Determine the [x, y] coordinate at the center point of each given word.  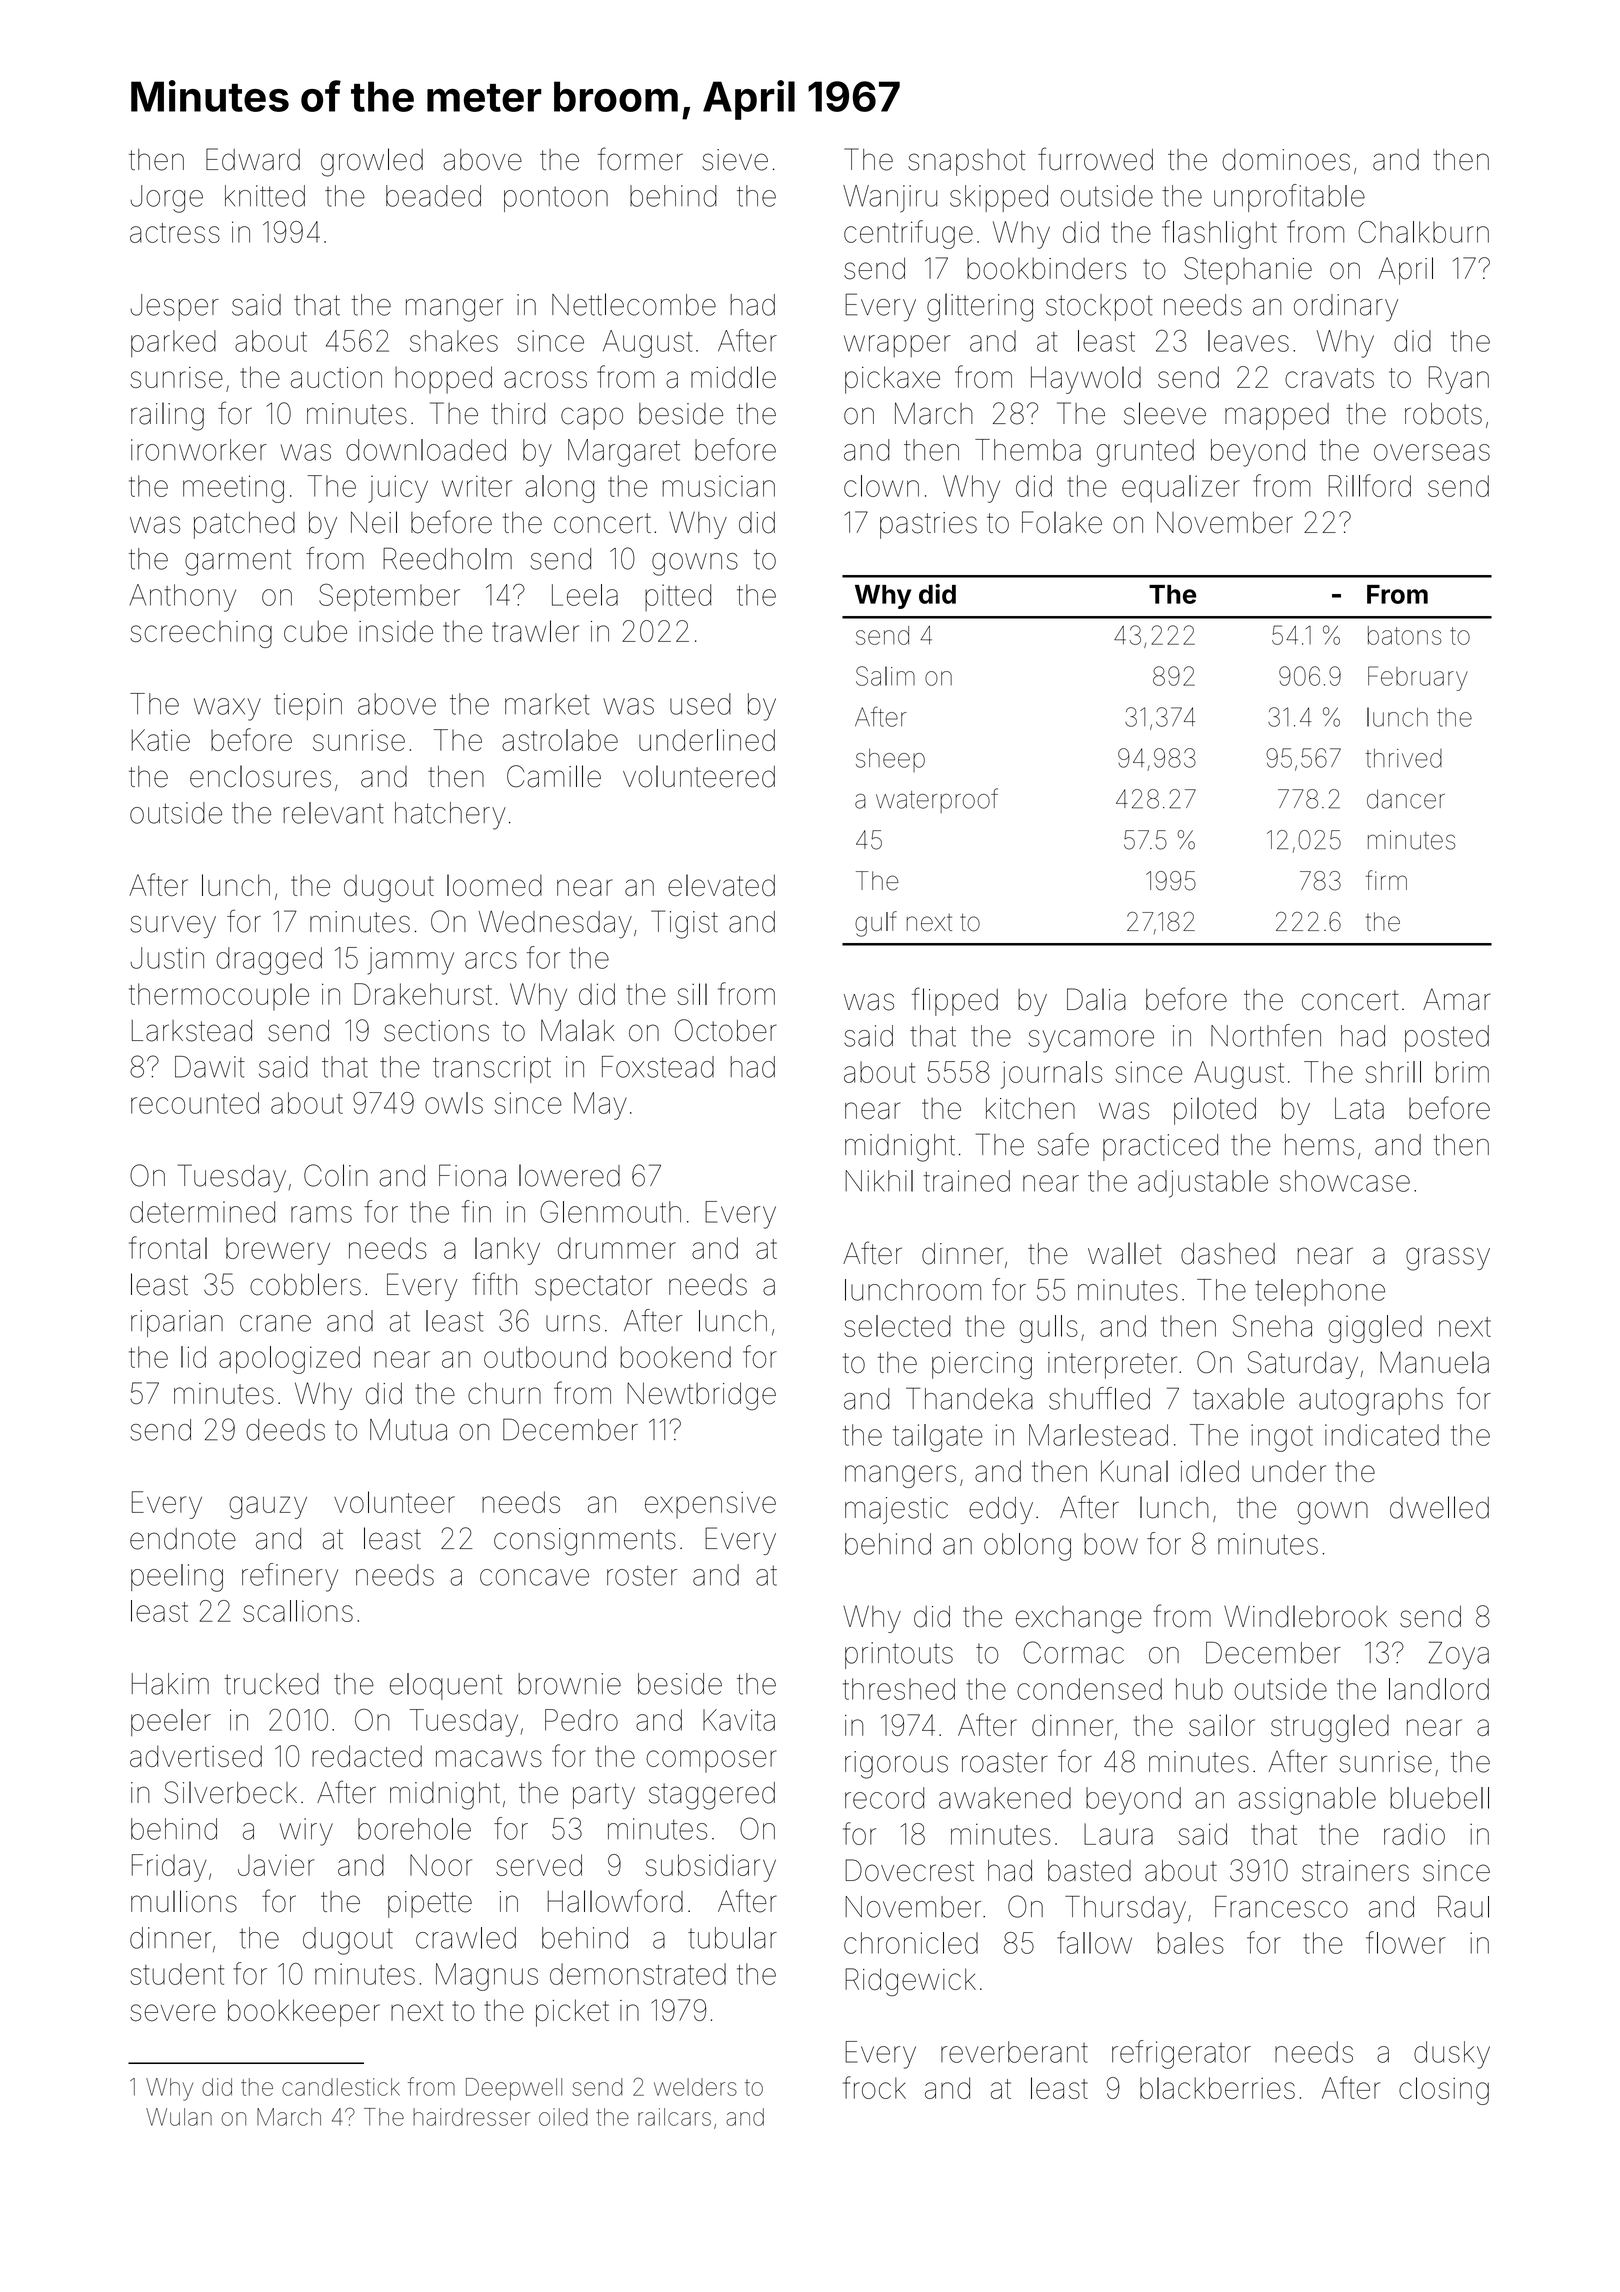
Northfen [1266, 1035]
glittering [980, 307]
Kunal [1134, 1471]
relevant [333, 813]
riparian [177, 1323]
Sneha [1272, 1326]
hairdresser [471, 2117]
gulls [1049, 1329]
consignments [585, 1542]
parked [173, 343]
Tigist [684, 924]
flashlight [1219, 234]
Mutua [408, 1430]
